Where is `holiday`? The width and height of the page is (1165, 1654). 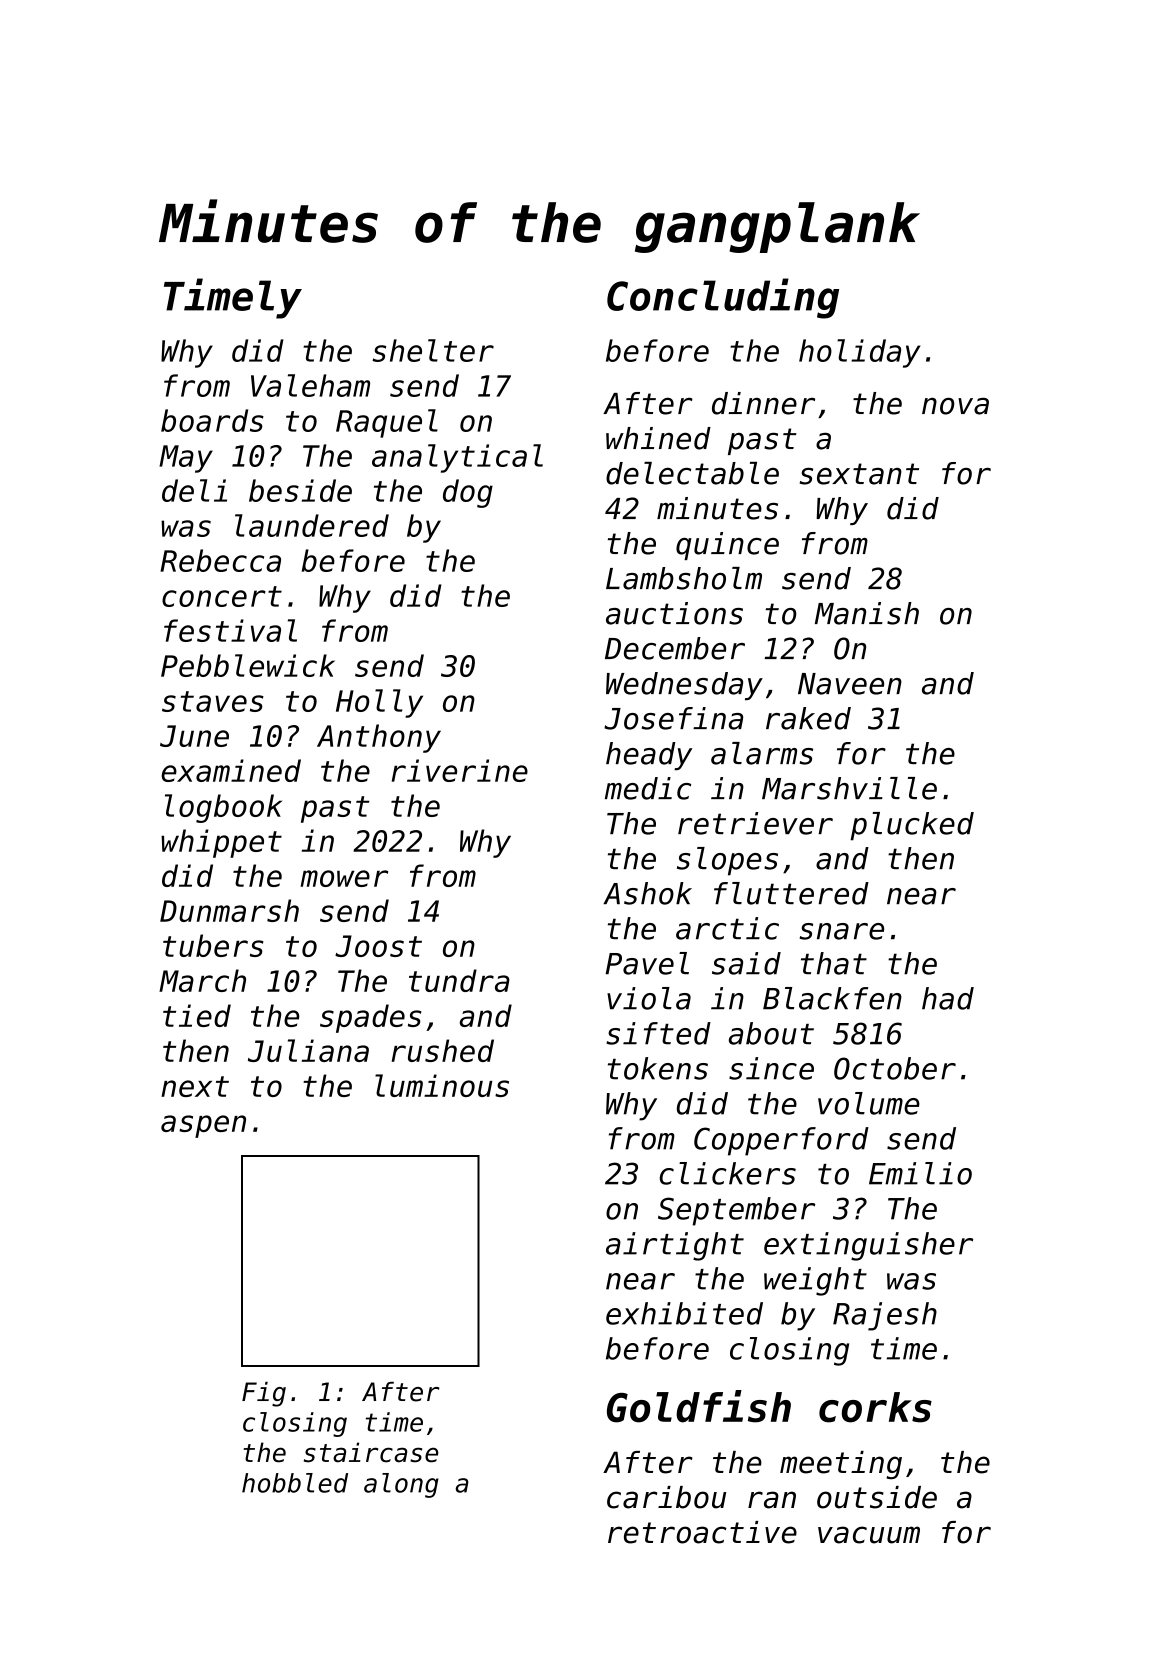
holiday is located at coordinates (859, 353).
